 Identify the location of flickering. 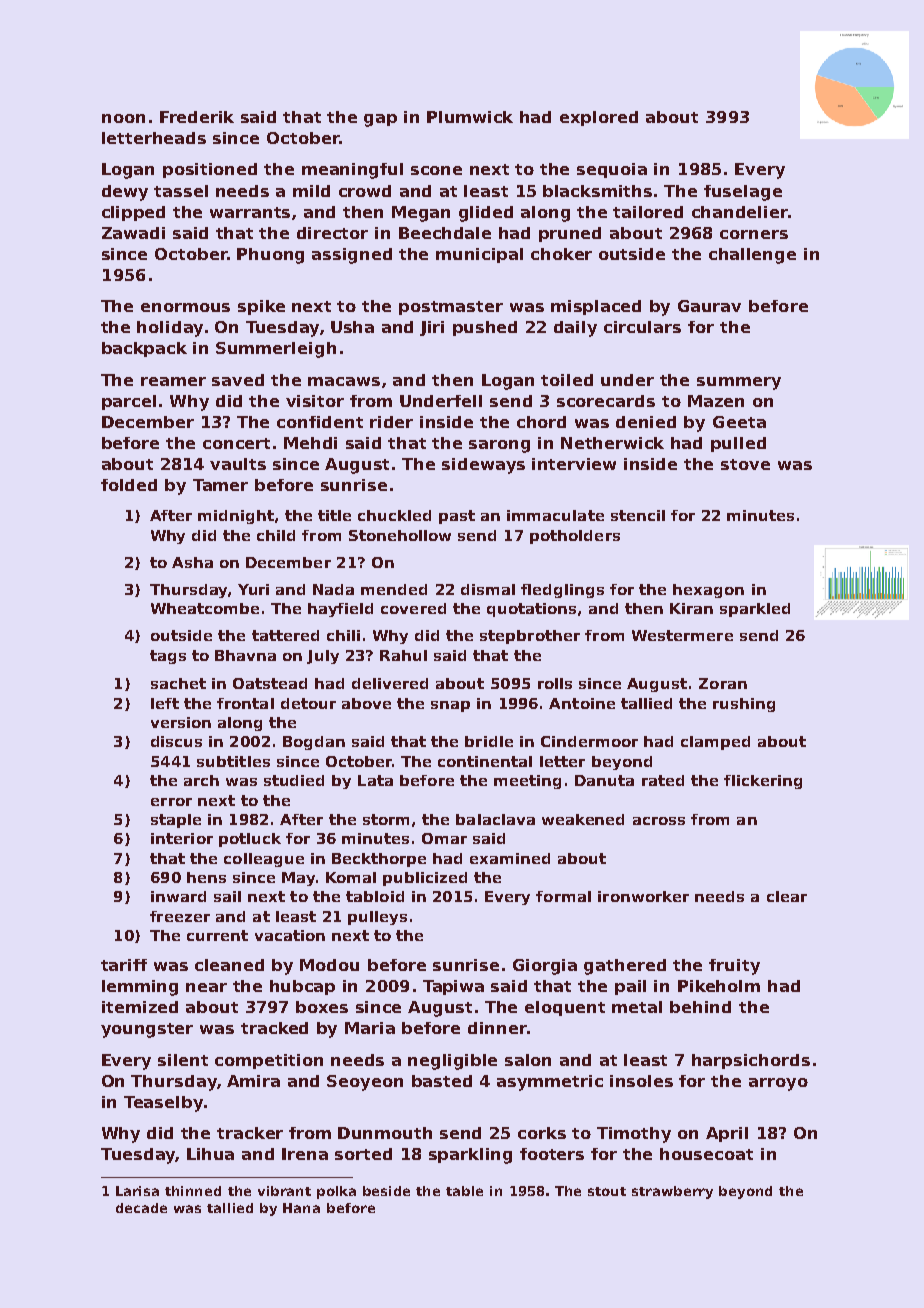
(763, 782).
